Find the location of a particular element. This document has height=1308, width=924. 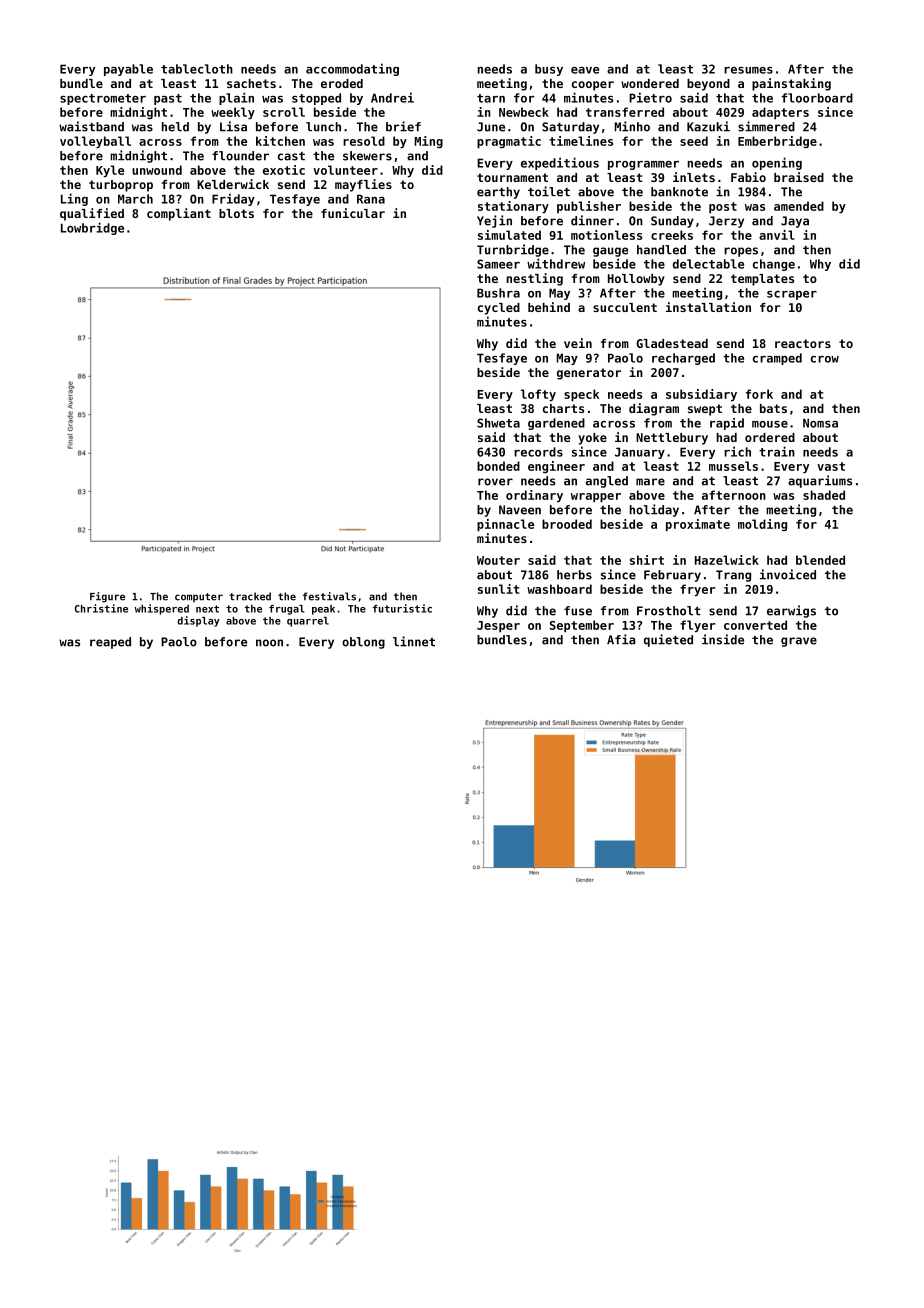

lofty is located at coordinates (538, 395).
